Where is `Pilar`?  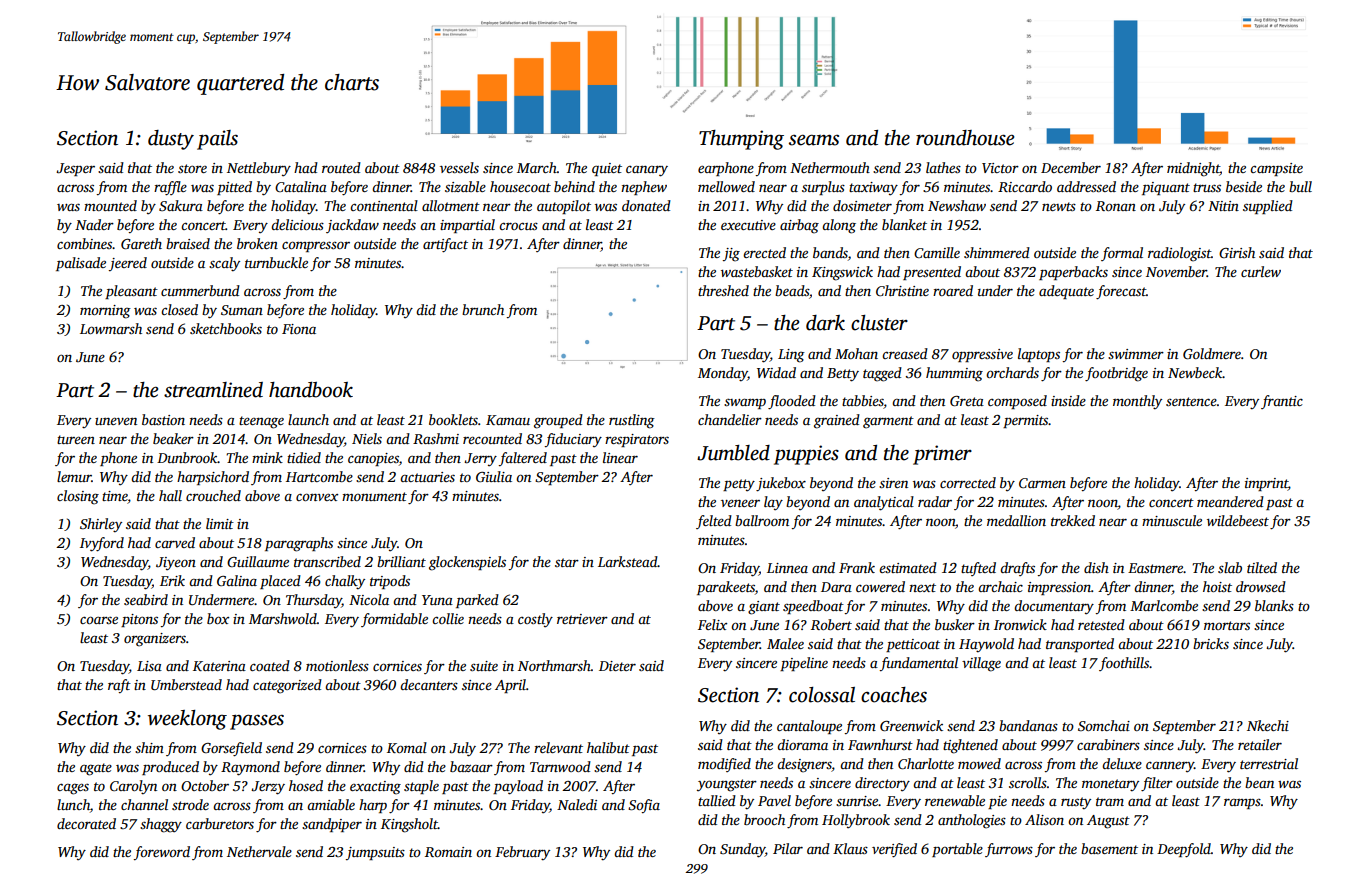
Pilar is located at coordinates (788, 848).
